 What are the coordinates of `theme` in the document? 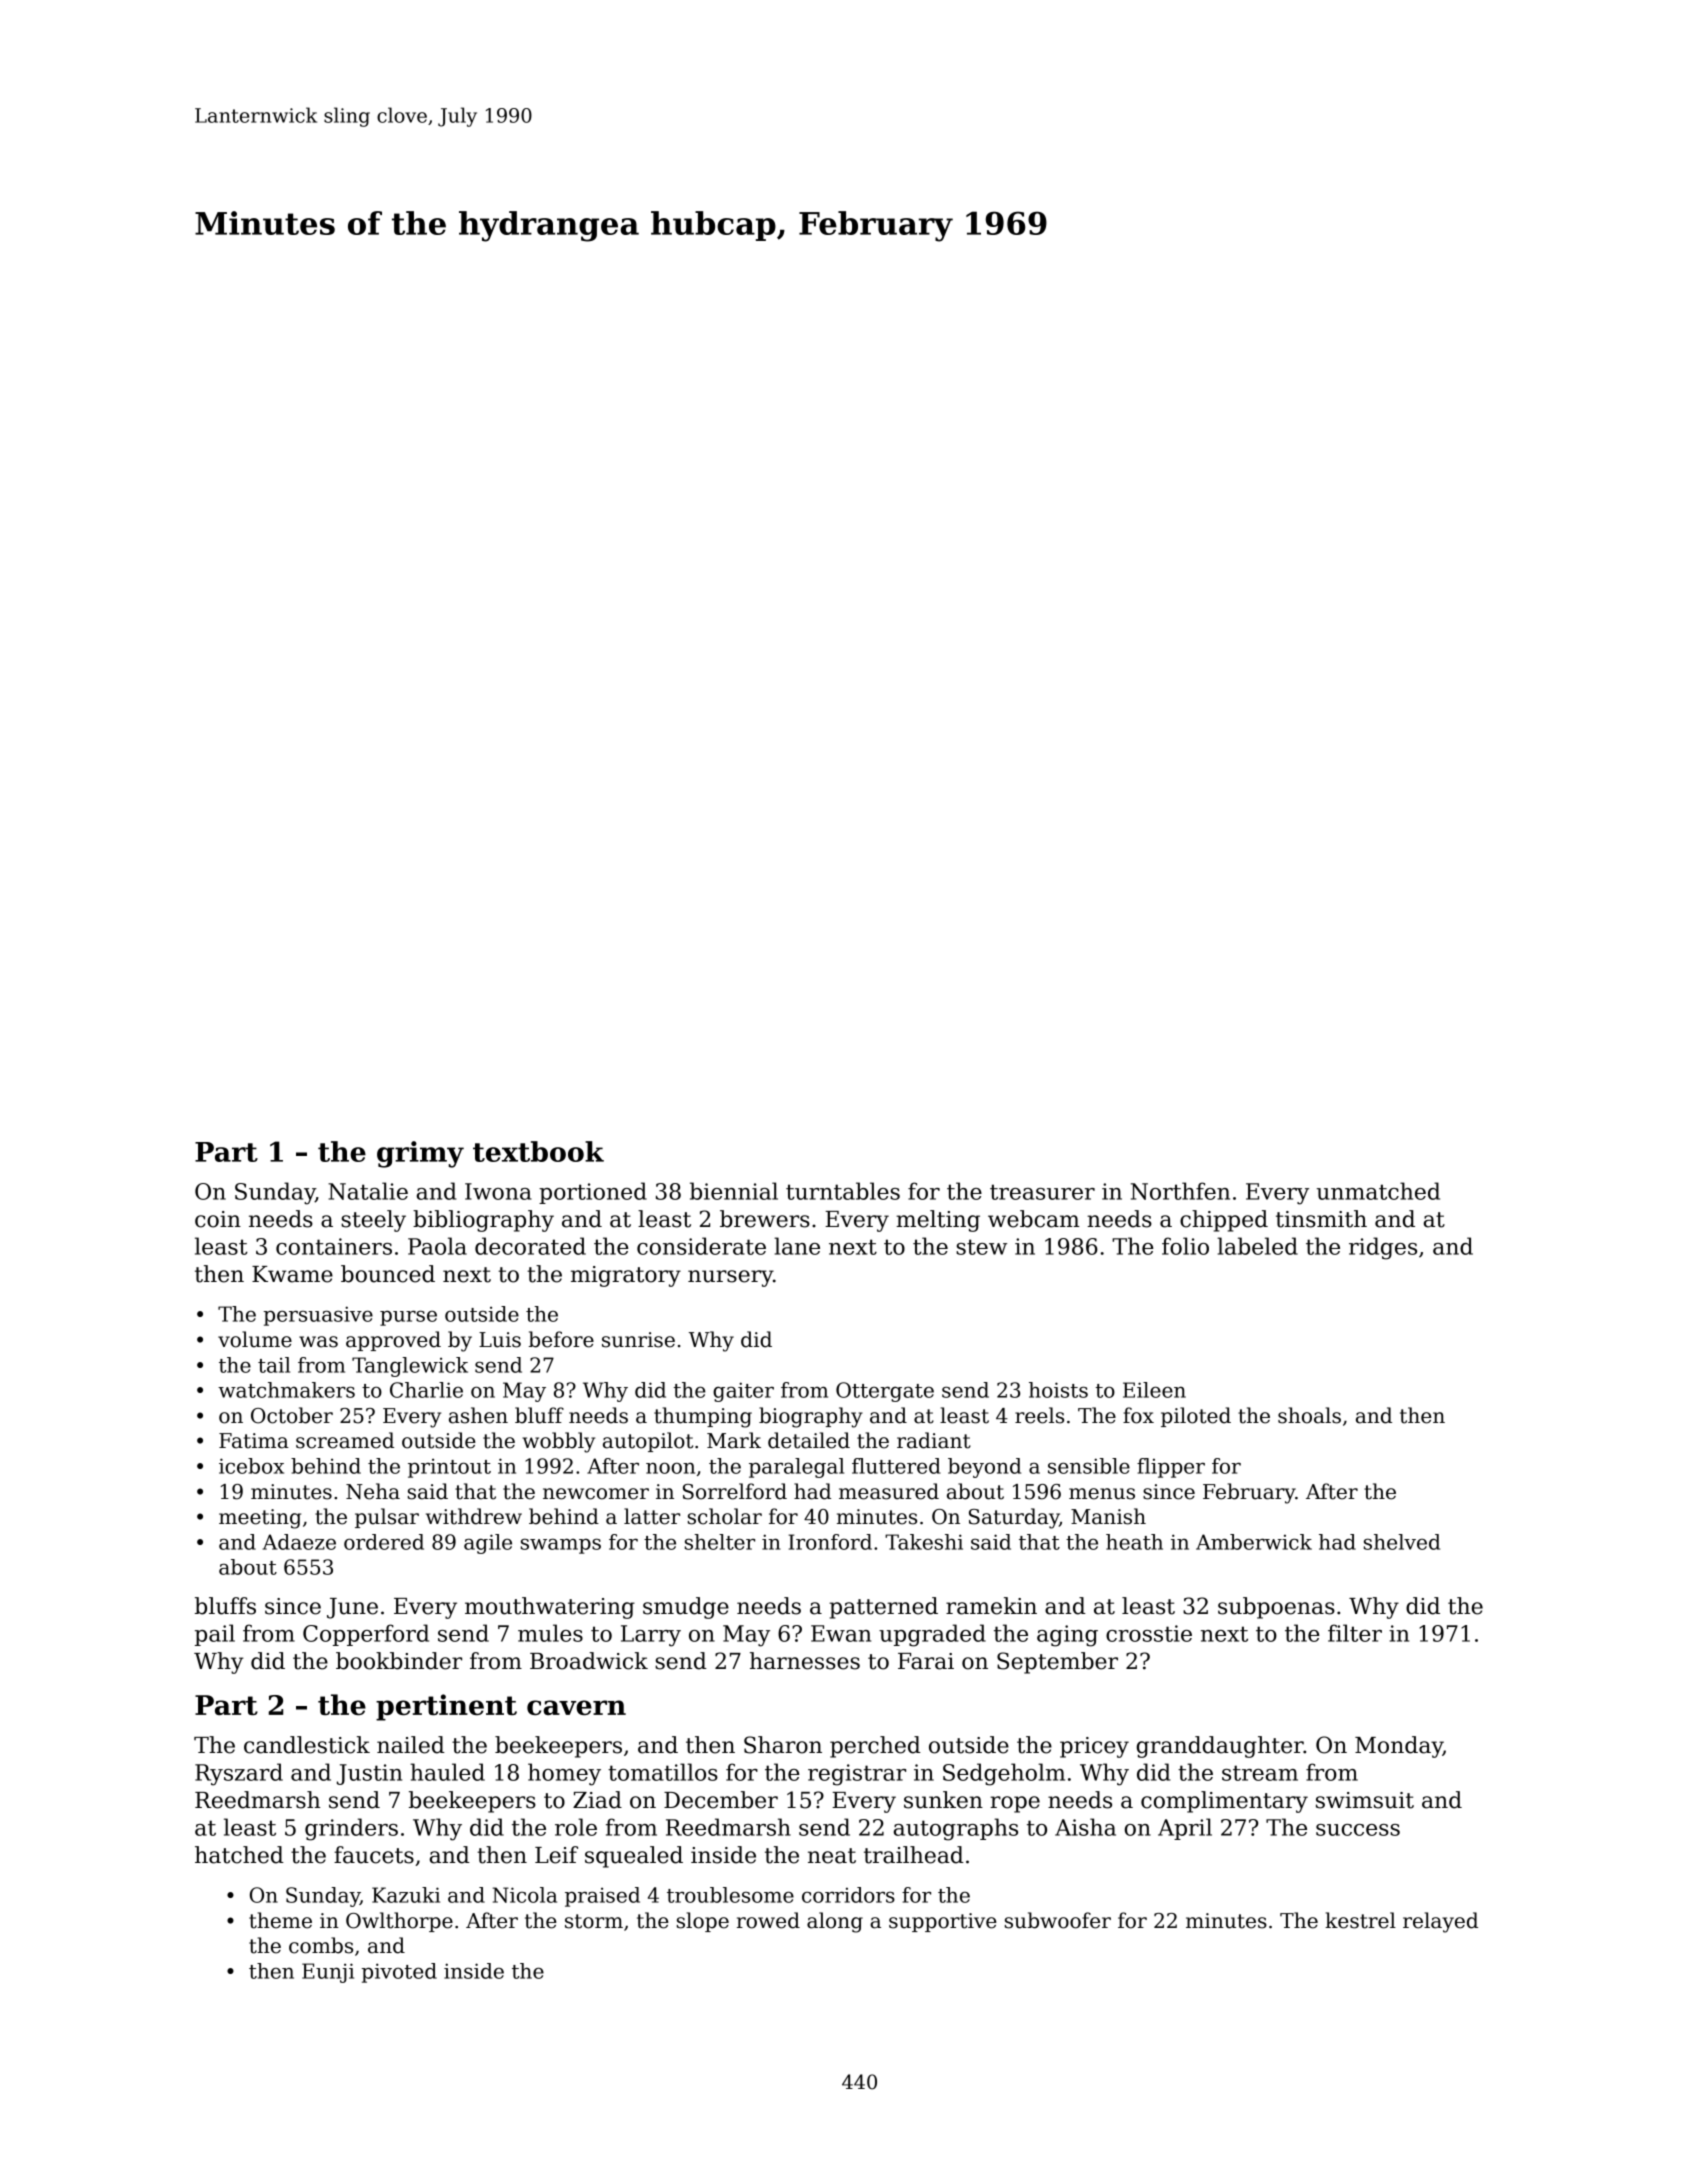 It's located at (280, 1920).
